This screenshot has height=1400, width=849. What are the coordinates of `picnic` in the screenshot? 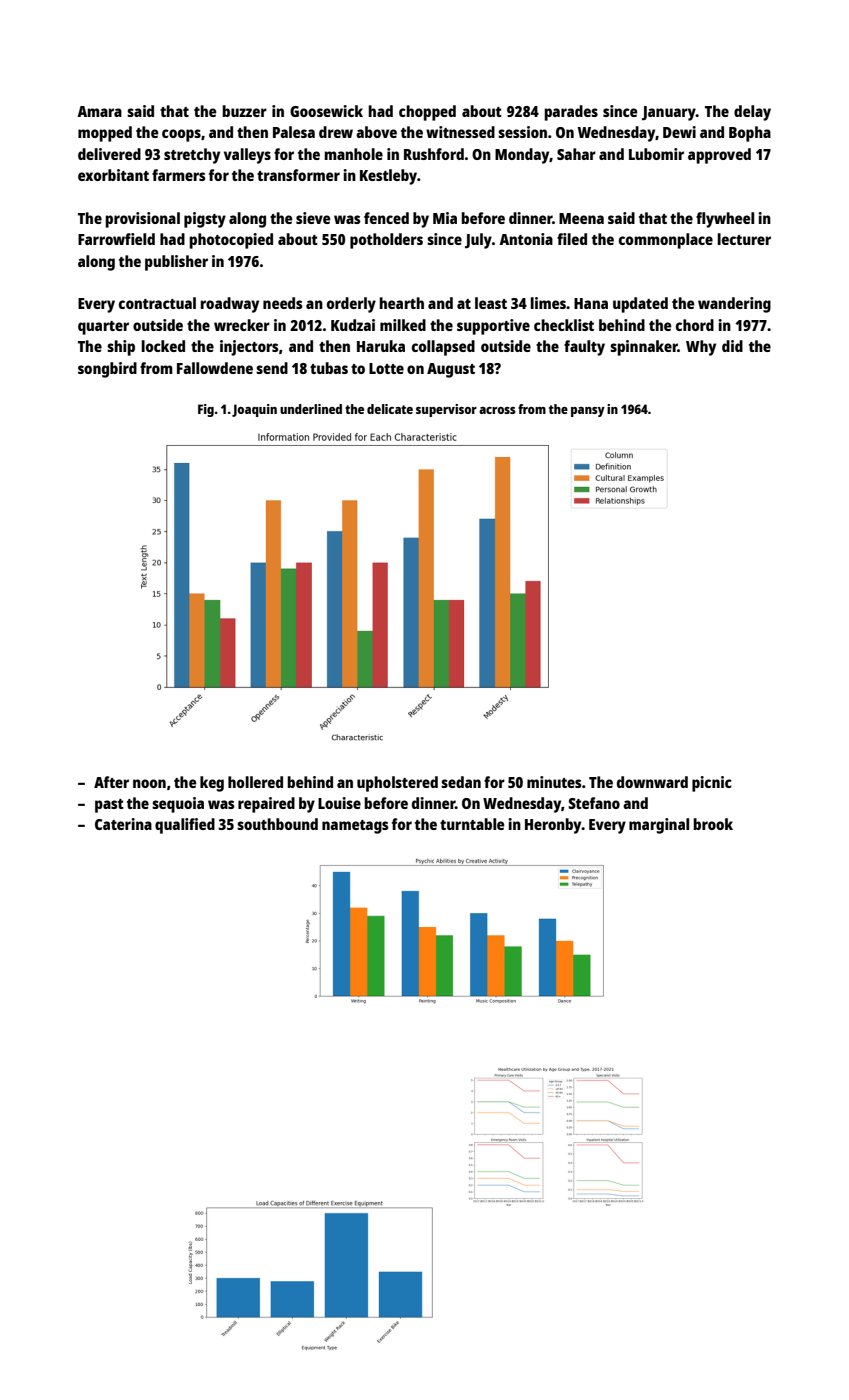 It's located at (712, 784).
